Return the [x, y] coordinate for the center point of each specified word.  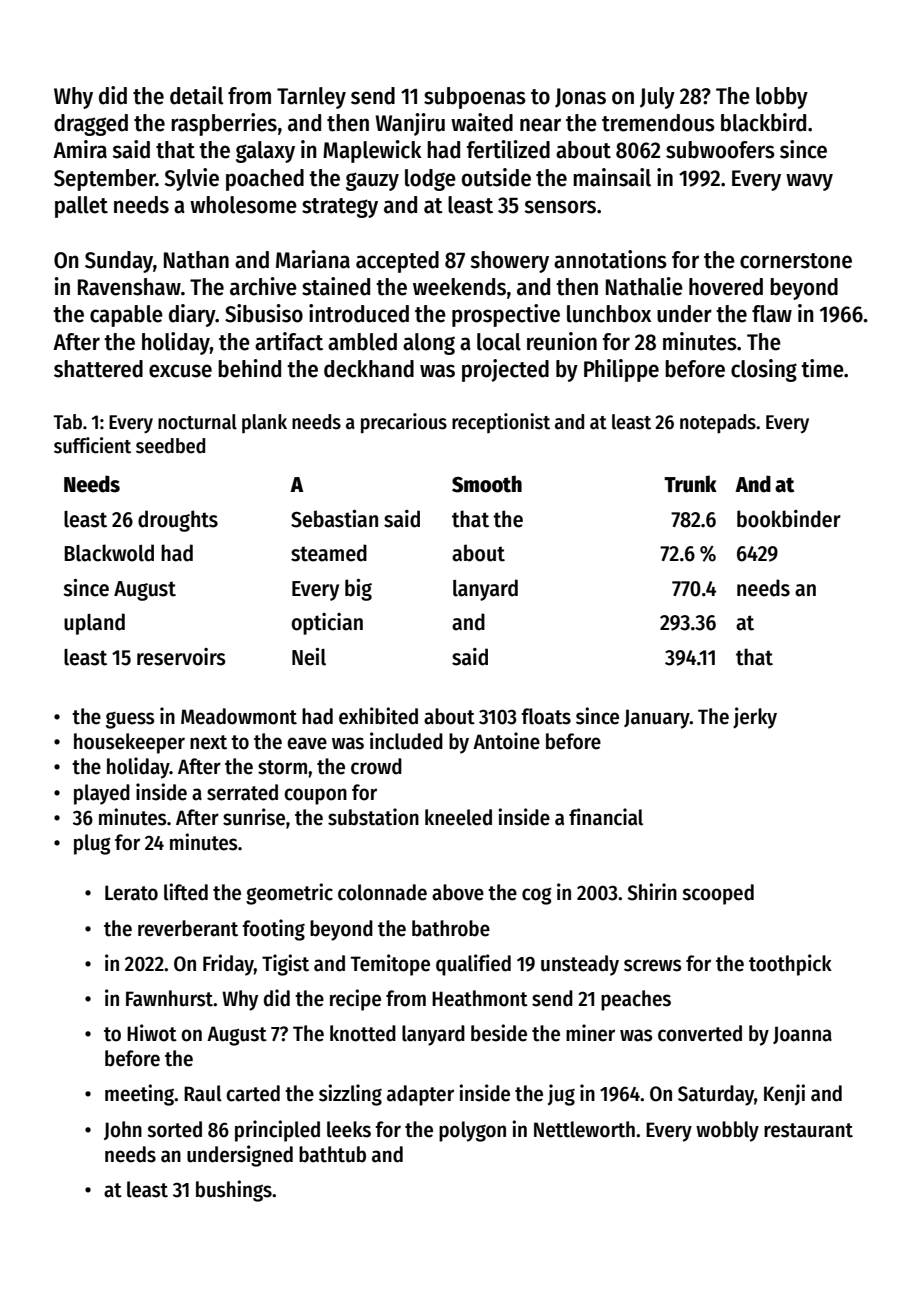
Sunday [119, 262]
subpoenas [475, 98]
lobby [782, 98]
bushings [234, 1191]
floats [546, 716]
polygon [472, 1131]
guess [130, 720]
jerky [755, 718]
